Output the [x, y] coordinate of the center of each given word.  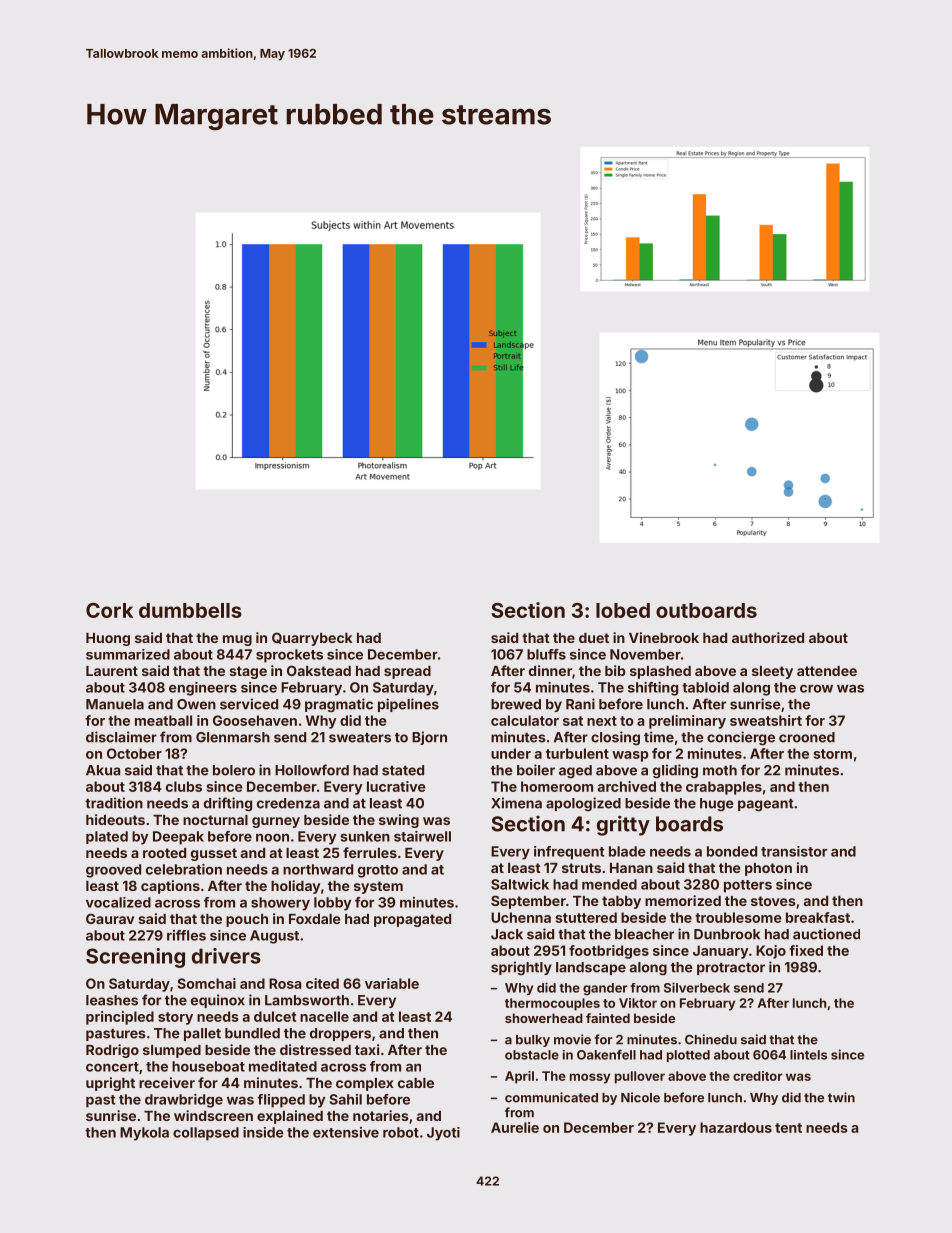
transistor [794, 851]
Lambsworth [307, 1000]
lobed [623, 610]
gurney [276, 822]
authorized [768, 637]
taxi [367, 1049]
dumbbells [190, 610]
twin [841, 1097]
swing [399, 821]
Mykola [144, 1134]
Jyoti [443, 1134]
